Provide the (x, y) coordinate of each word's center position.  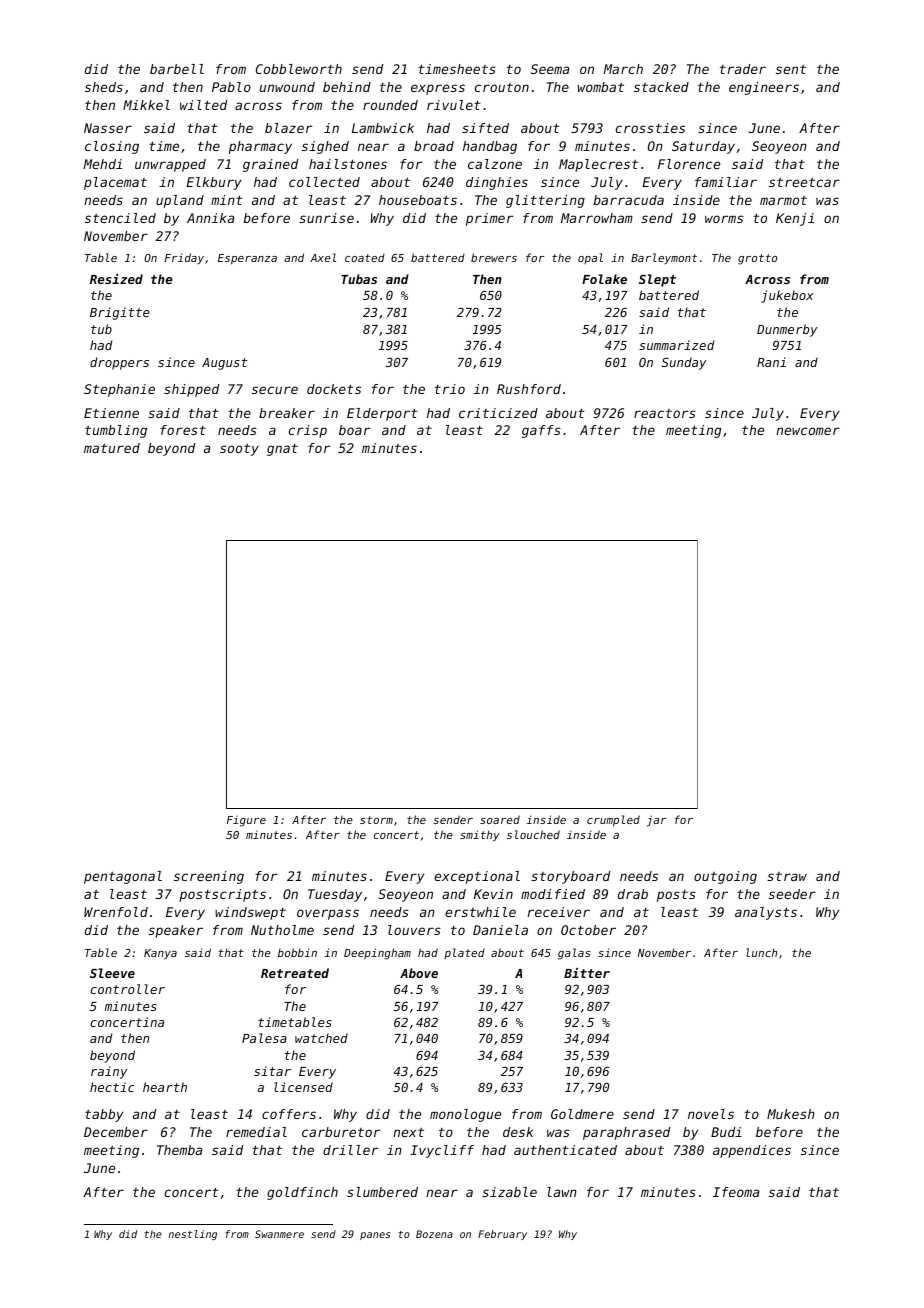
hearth (165, 1087)
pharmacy (260, 147)
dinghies (497, 183)
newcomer (808, 431)
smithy (480, 836)
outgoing (725, 877)
